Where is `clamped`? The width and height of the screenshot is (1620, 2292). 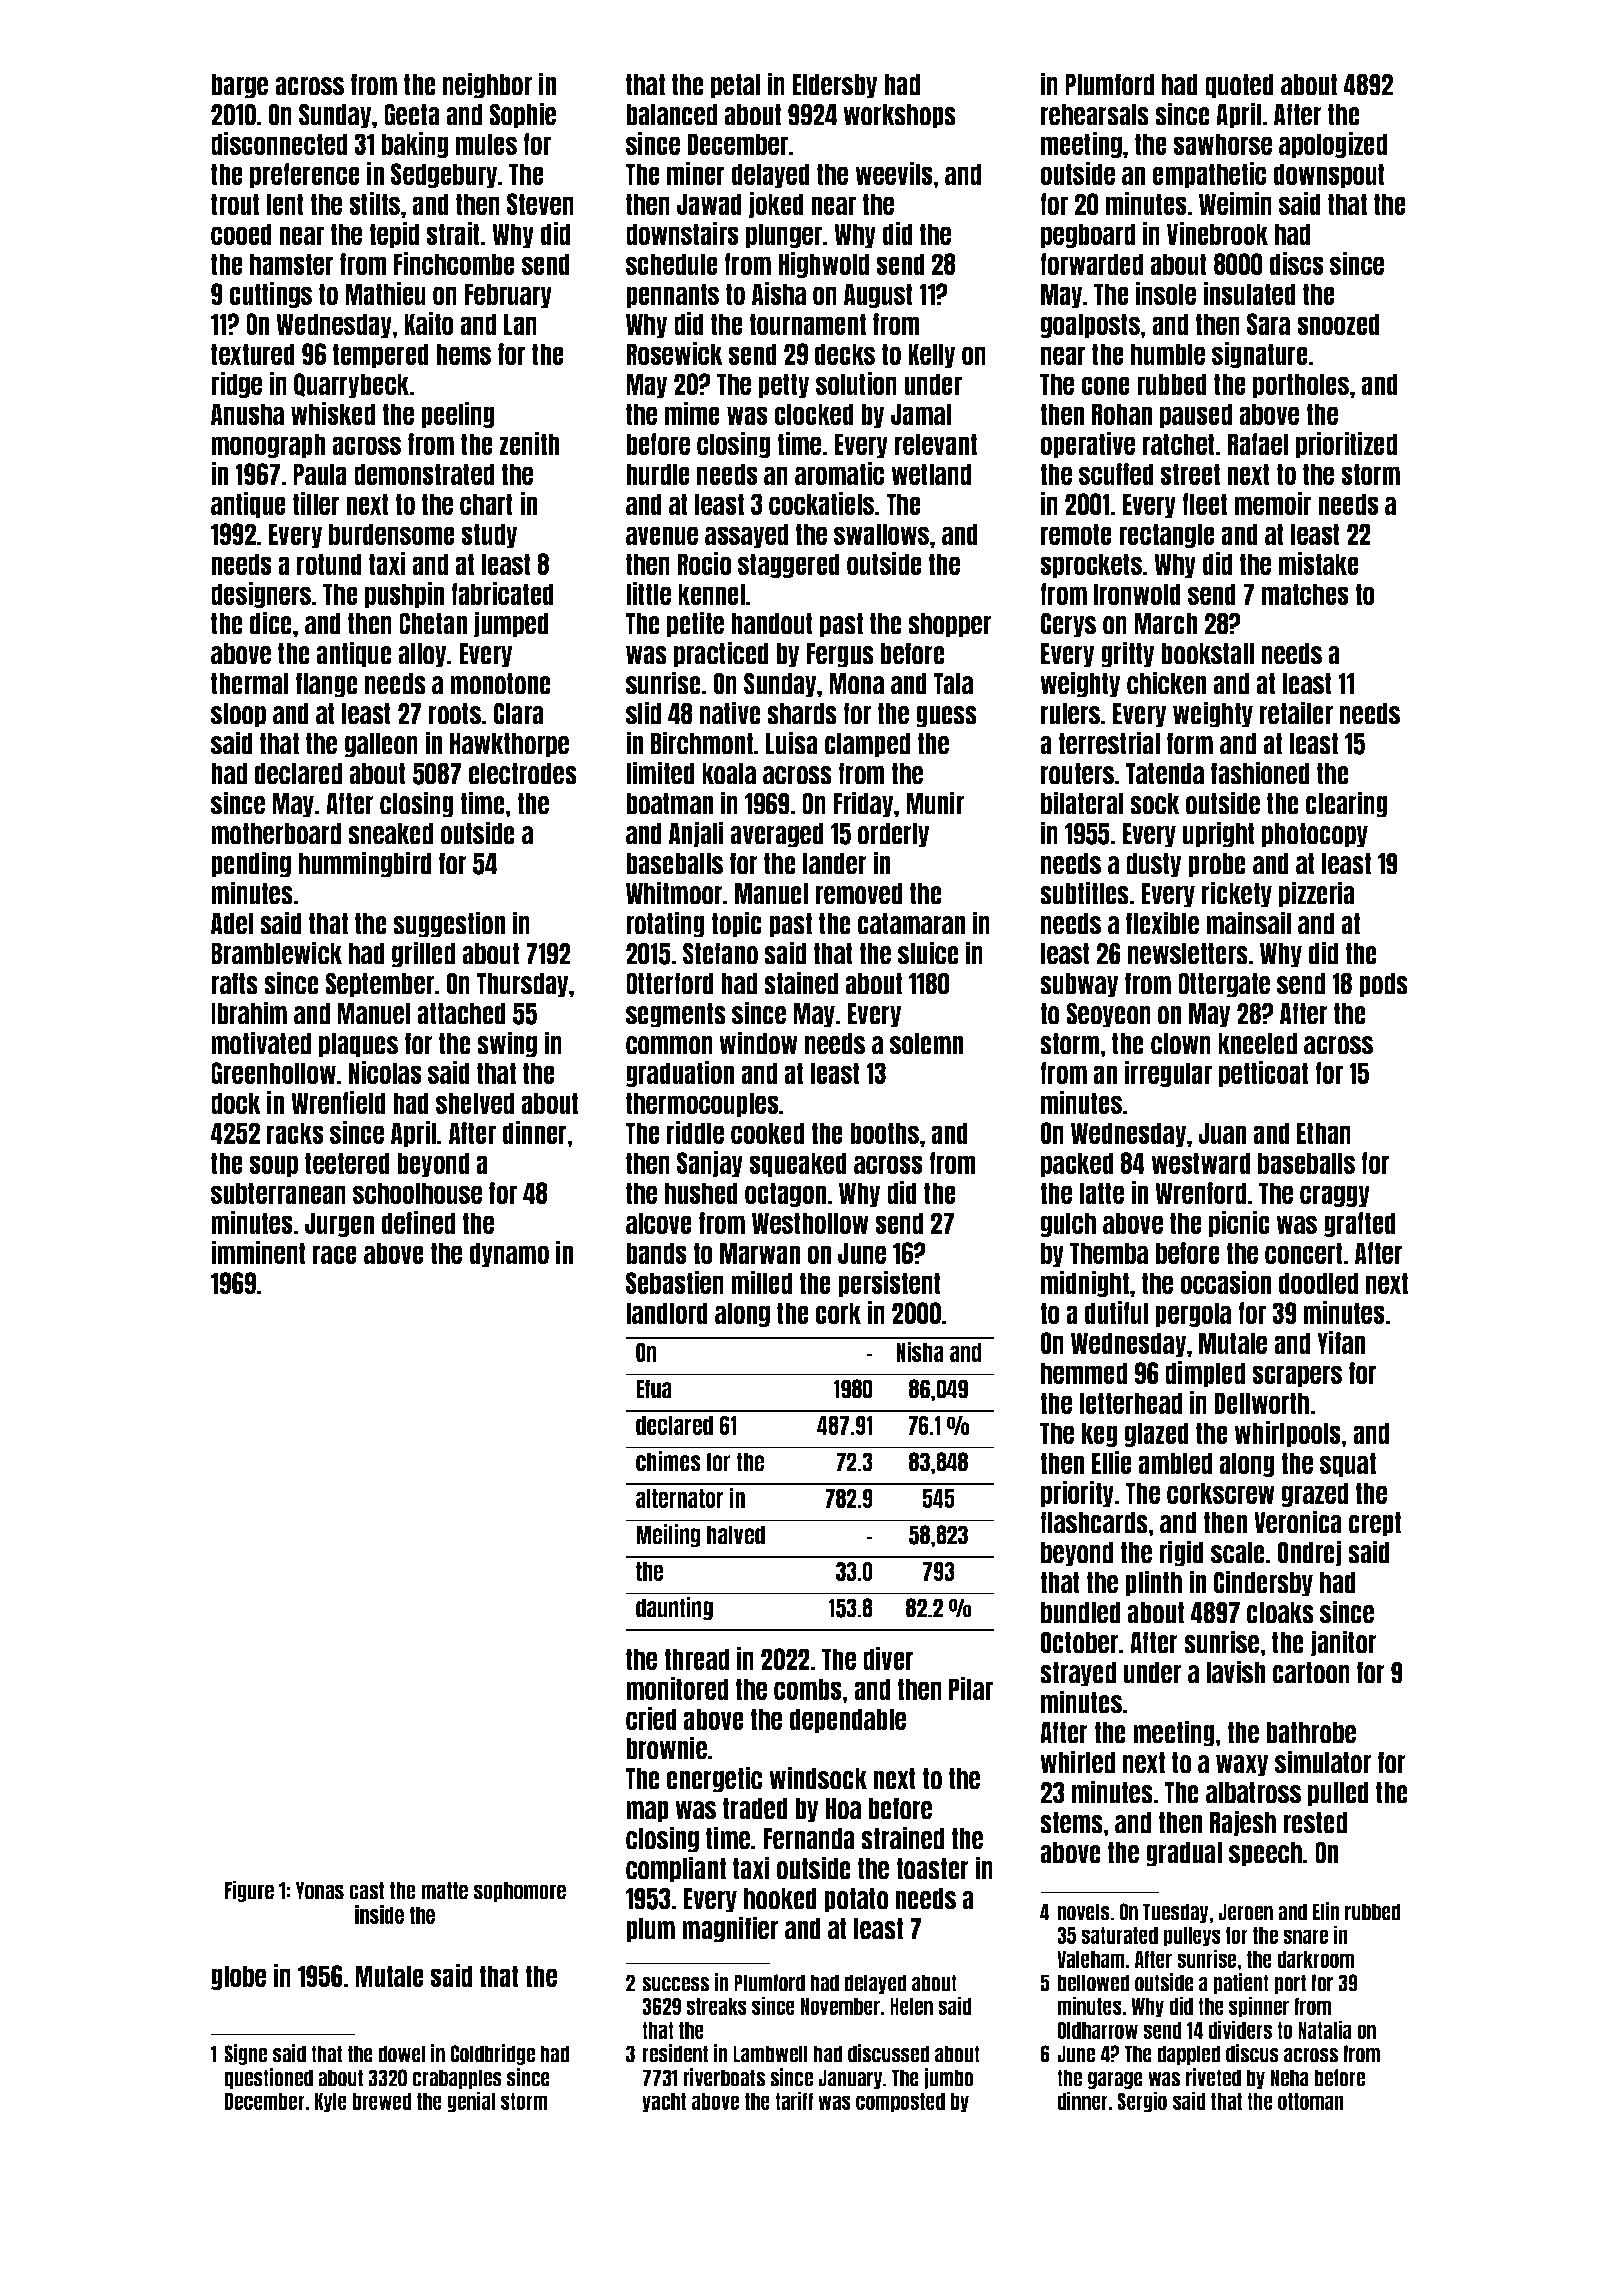 clamped is located at coordinates (867, 745).
